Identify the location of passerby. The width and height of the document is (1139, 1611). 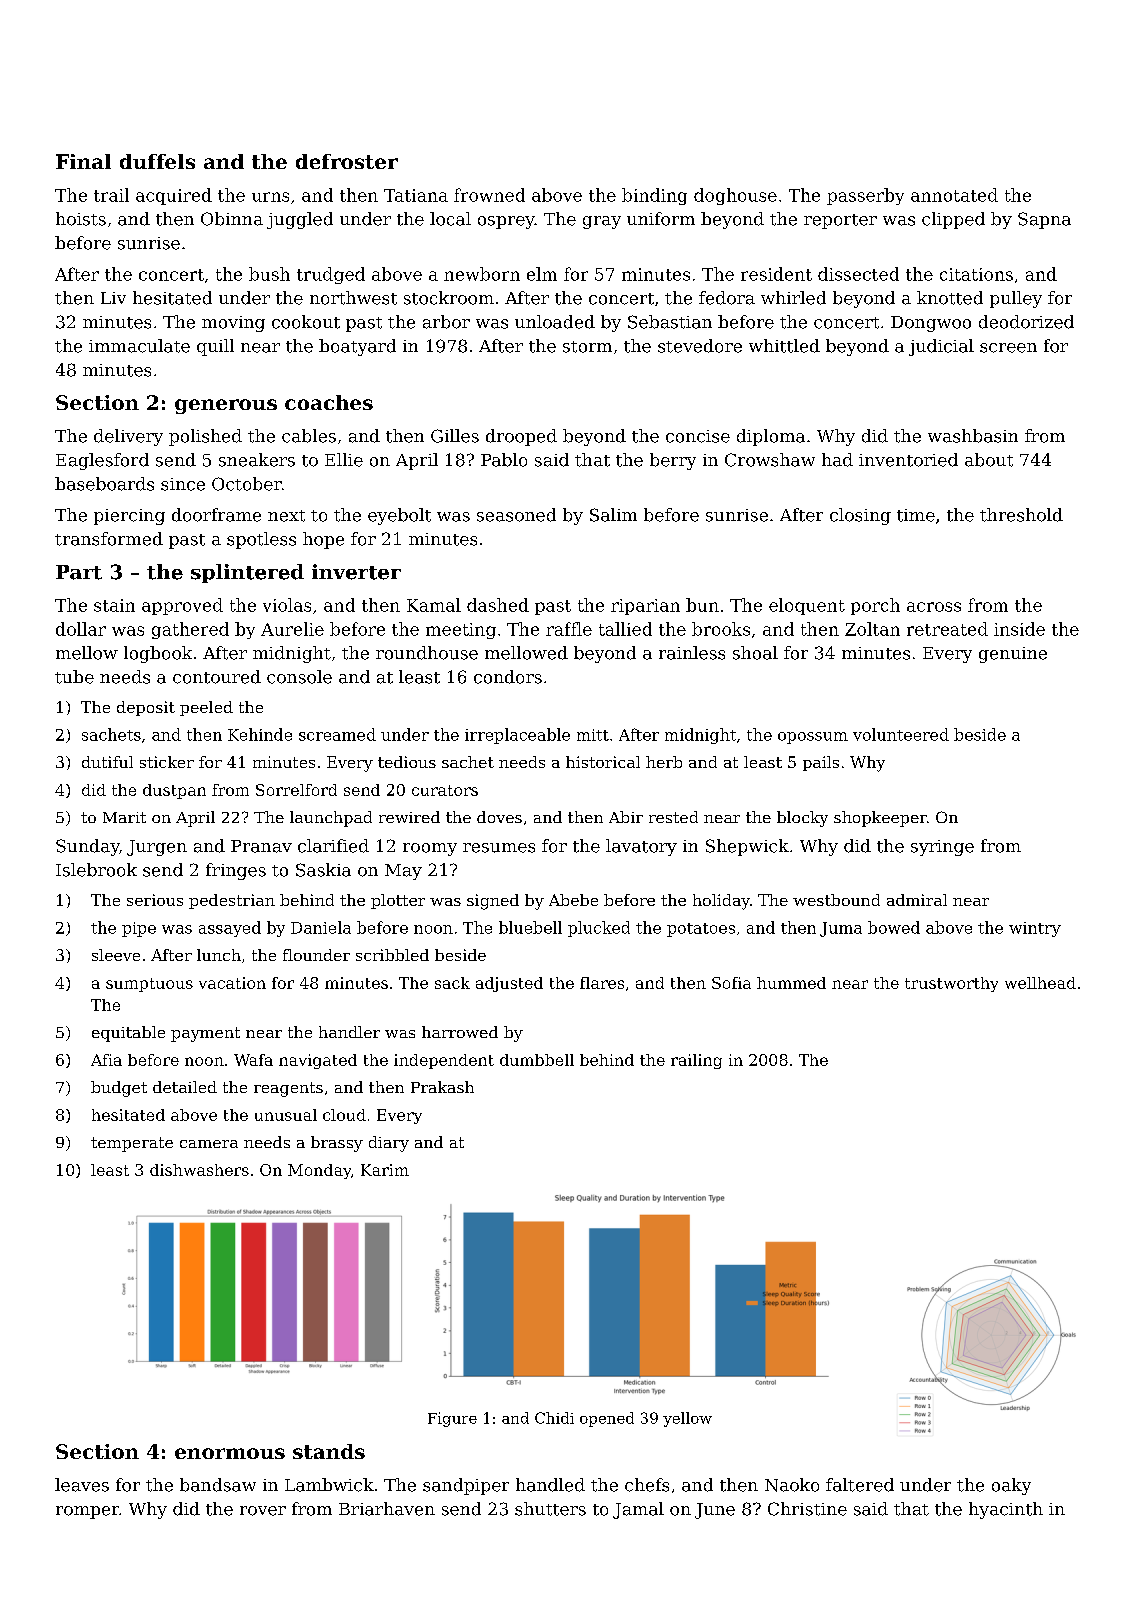
(865, 196).
